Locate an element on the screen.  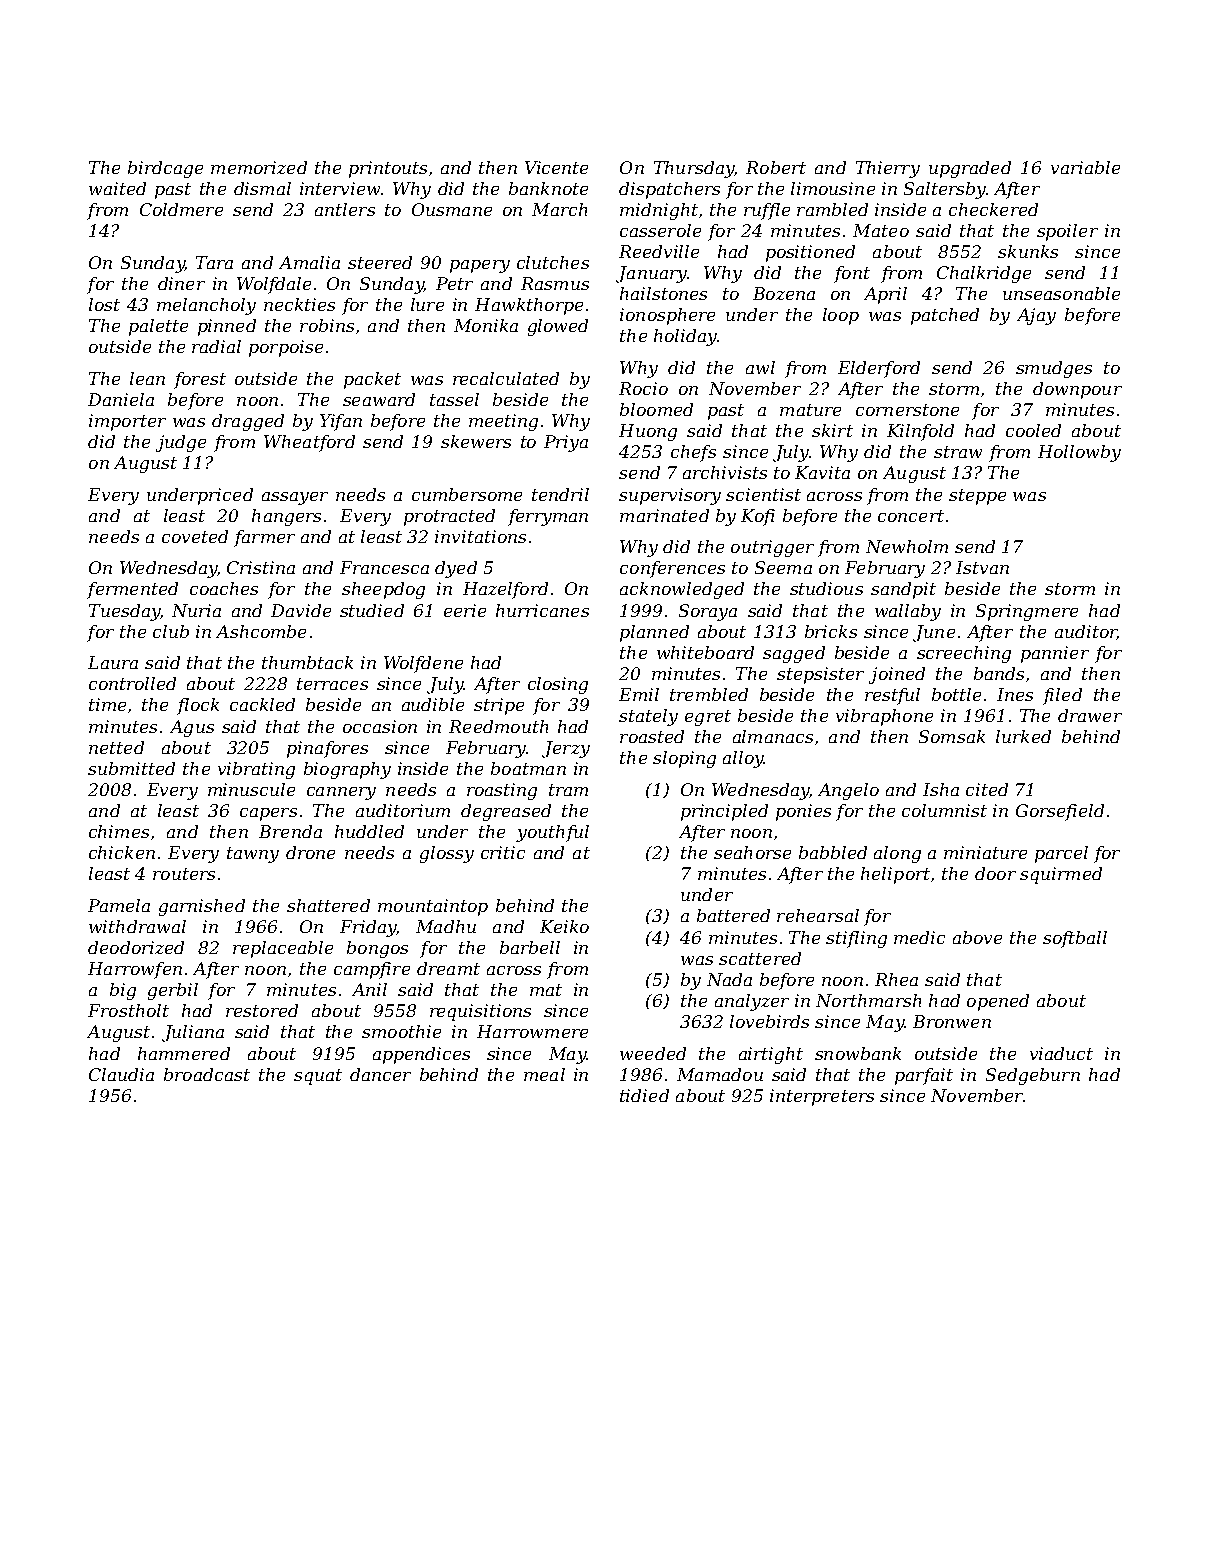
Thursday is located at coordinates (694, 169).
